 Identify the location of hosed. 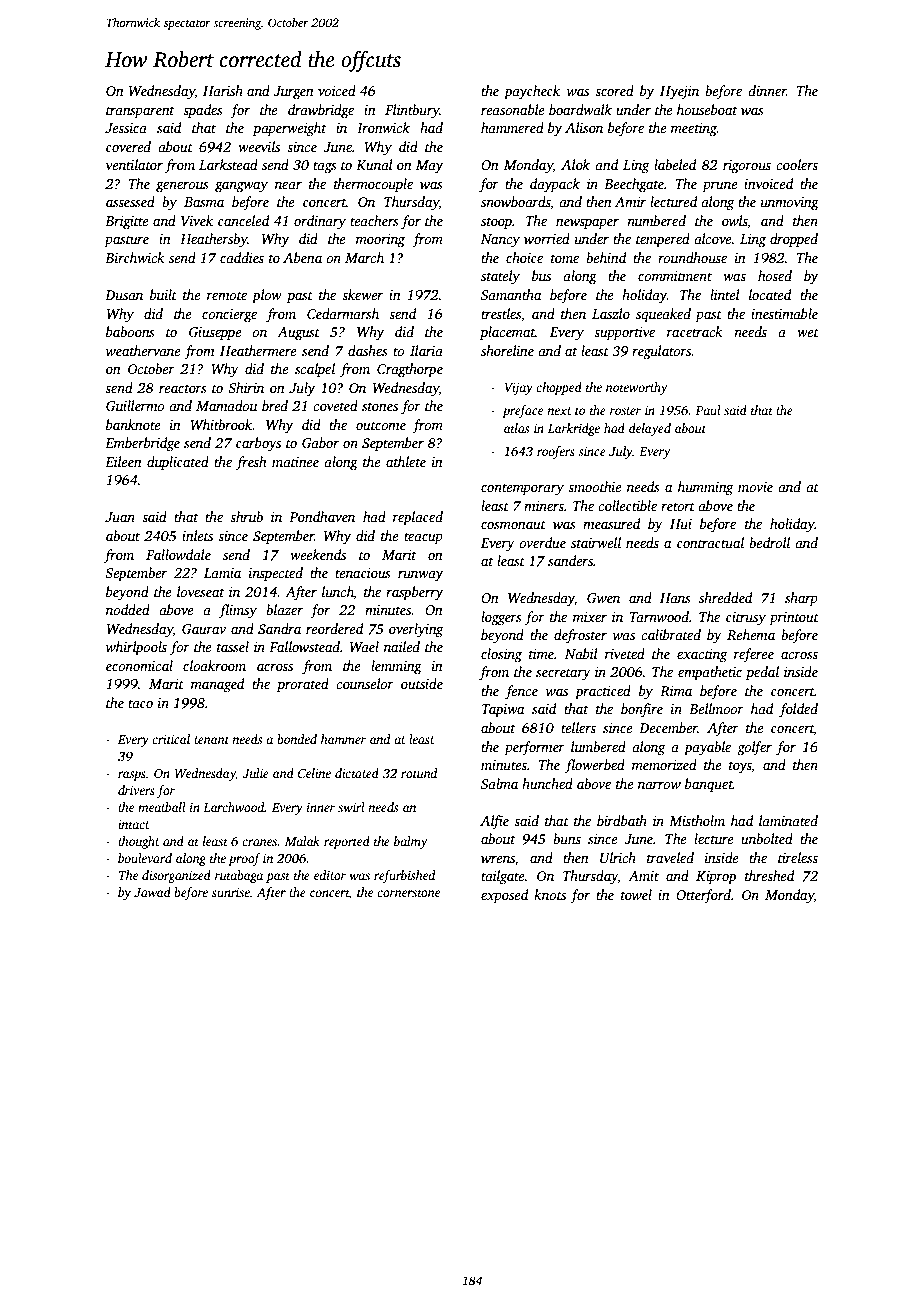
(775, 275).
